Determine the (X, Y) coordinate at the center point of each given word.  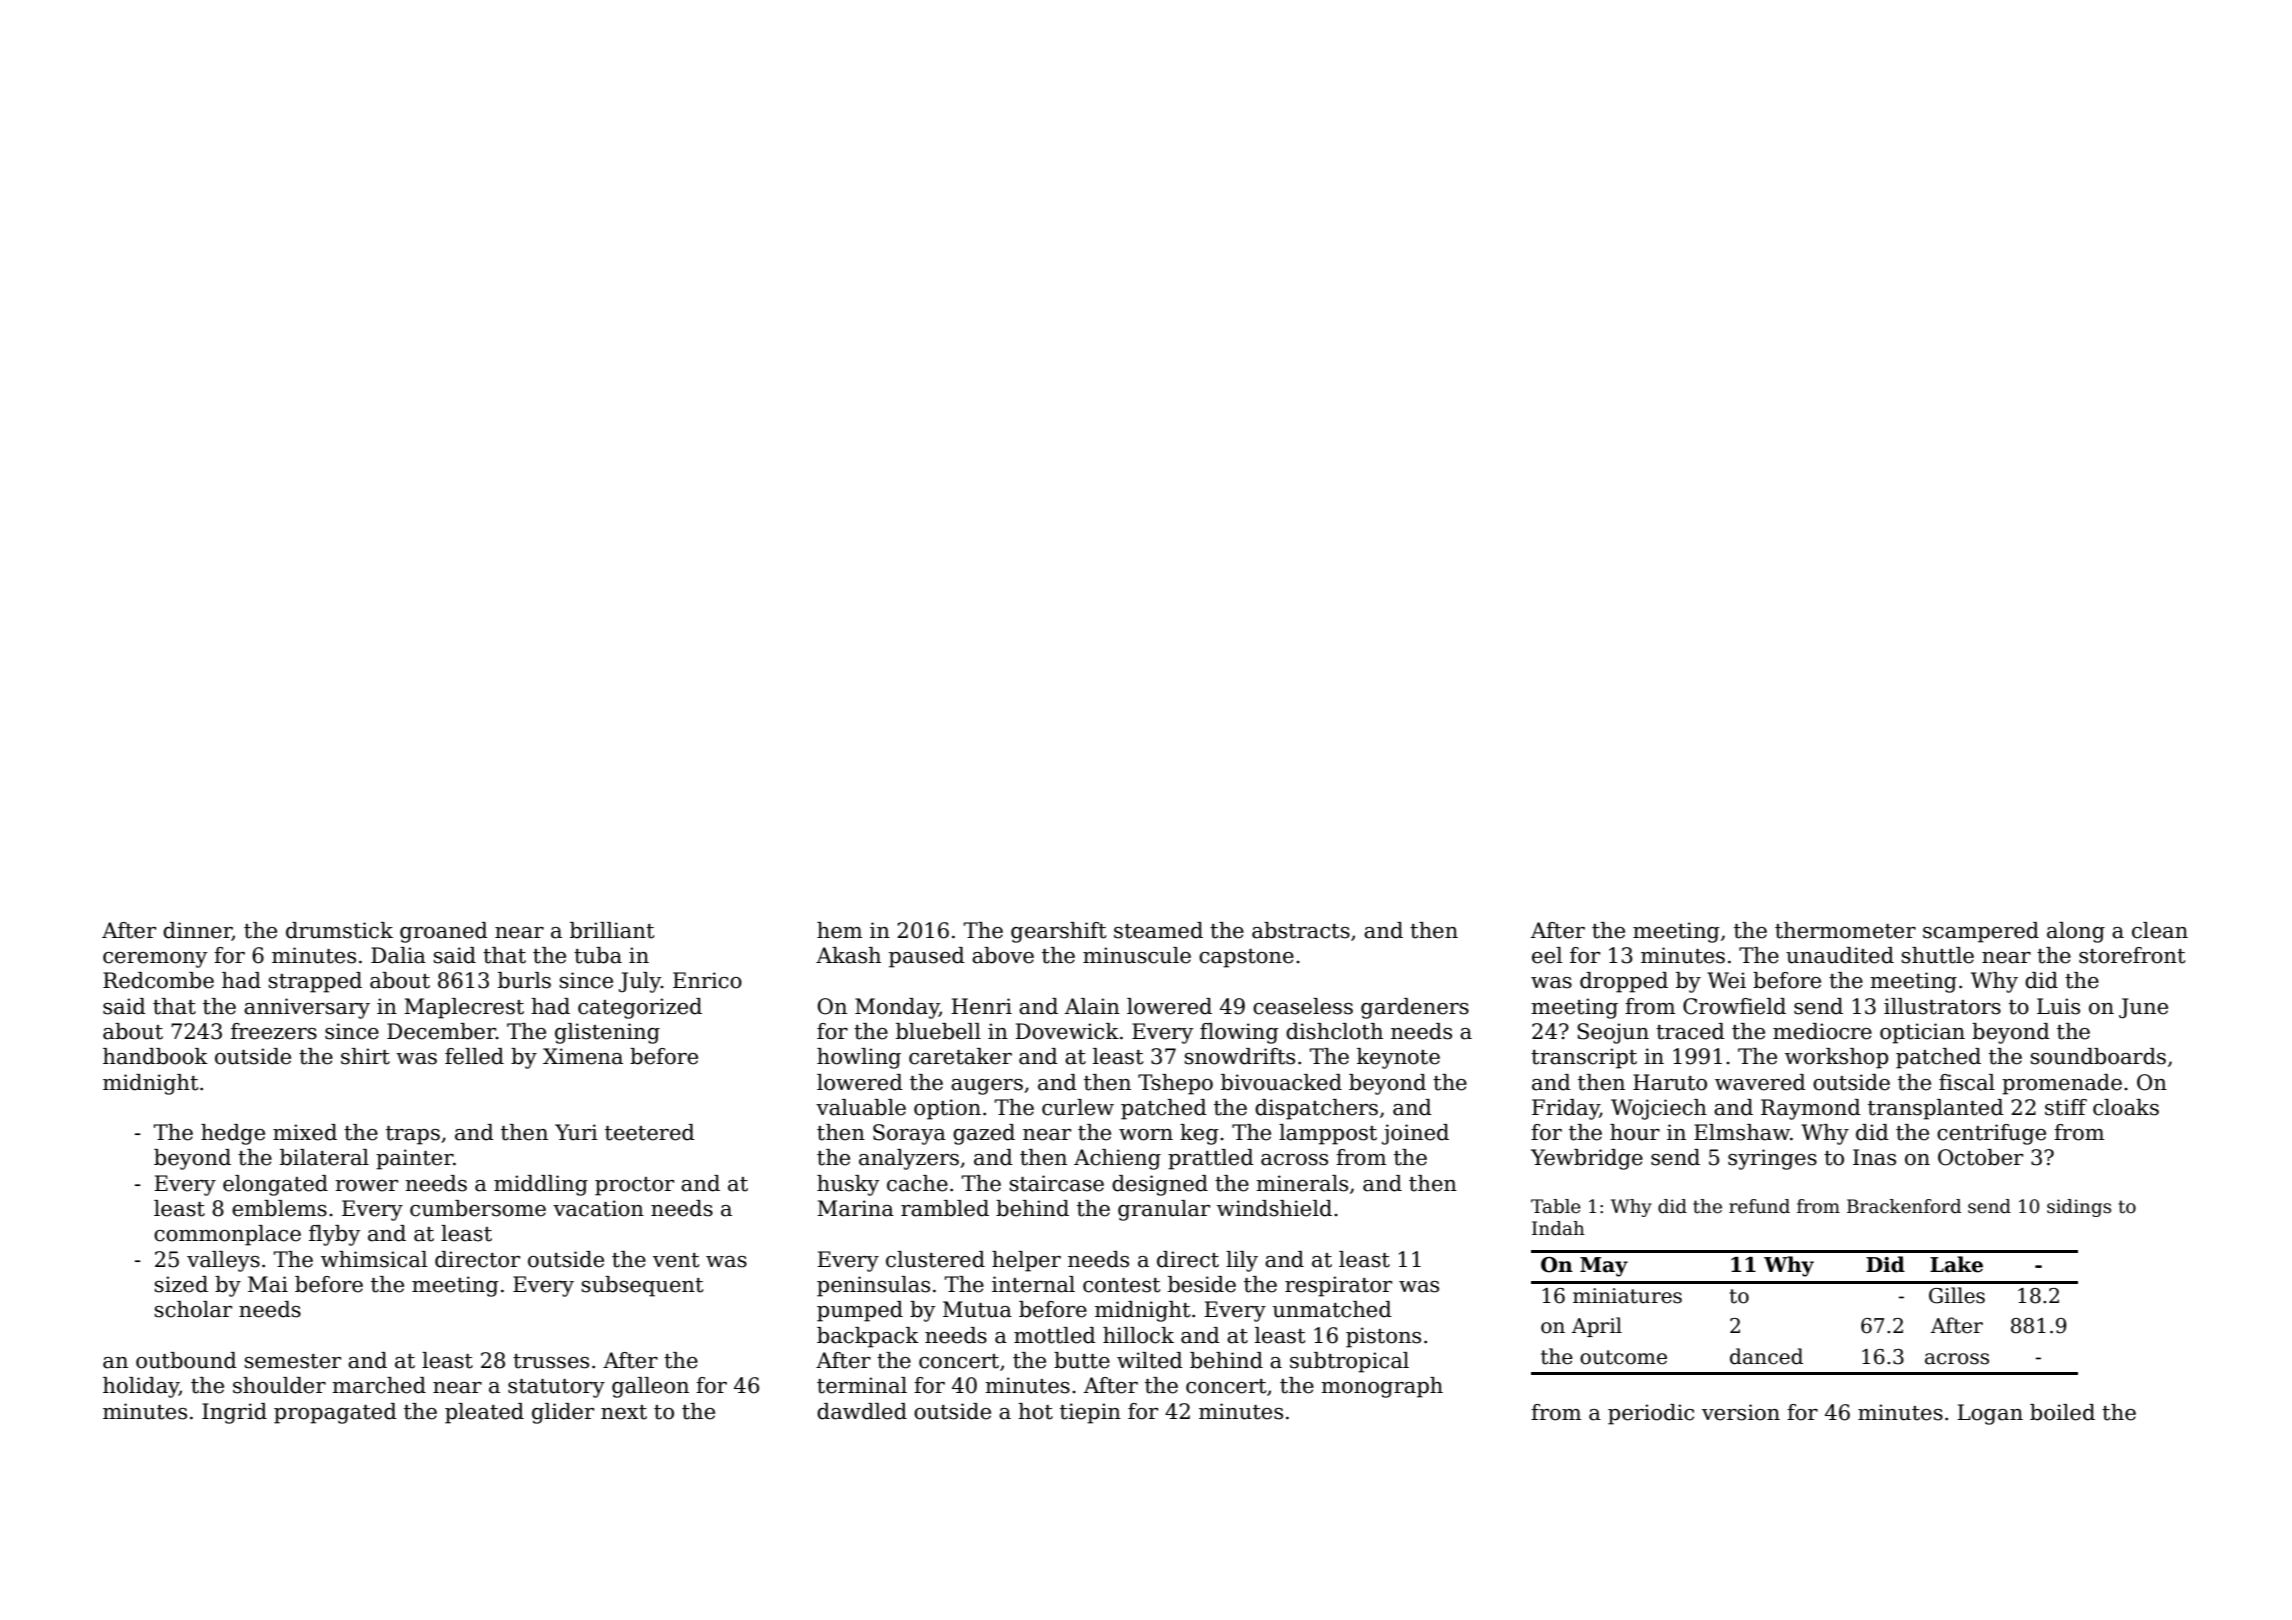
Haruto (1670, 1082)
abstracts (1301, 930)
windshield (1274, 1208)
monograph (1382, 1387)
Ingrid (234, 1413)
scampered (1981, 932)
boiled (2062, 1412)
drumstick (339, 930)
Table (1556, 1206)
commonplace (227, 1235)
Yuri (576, 1132)
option (947, 1109)
